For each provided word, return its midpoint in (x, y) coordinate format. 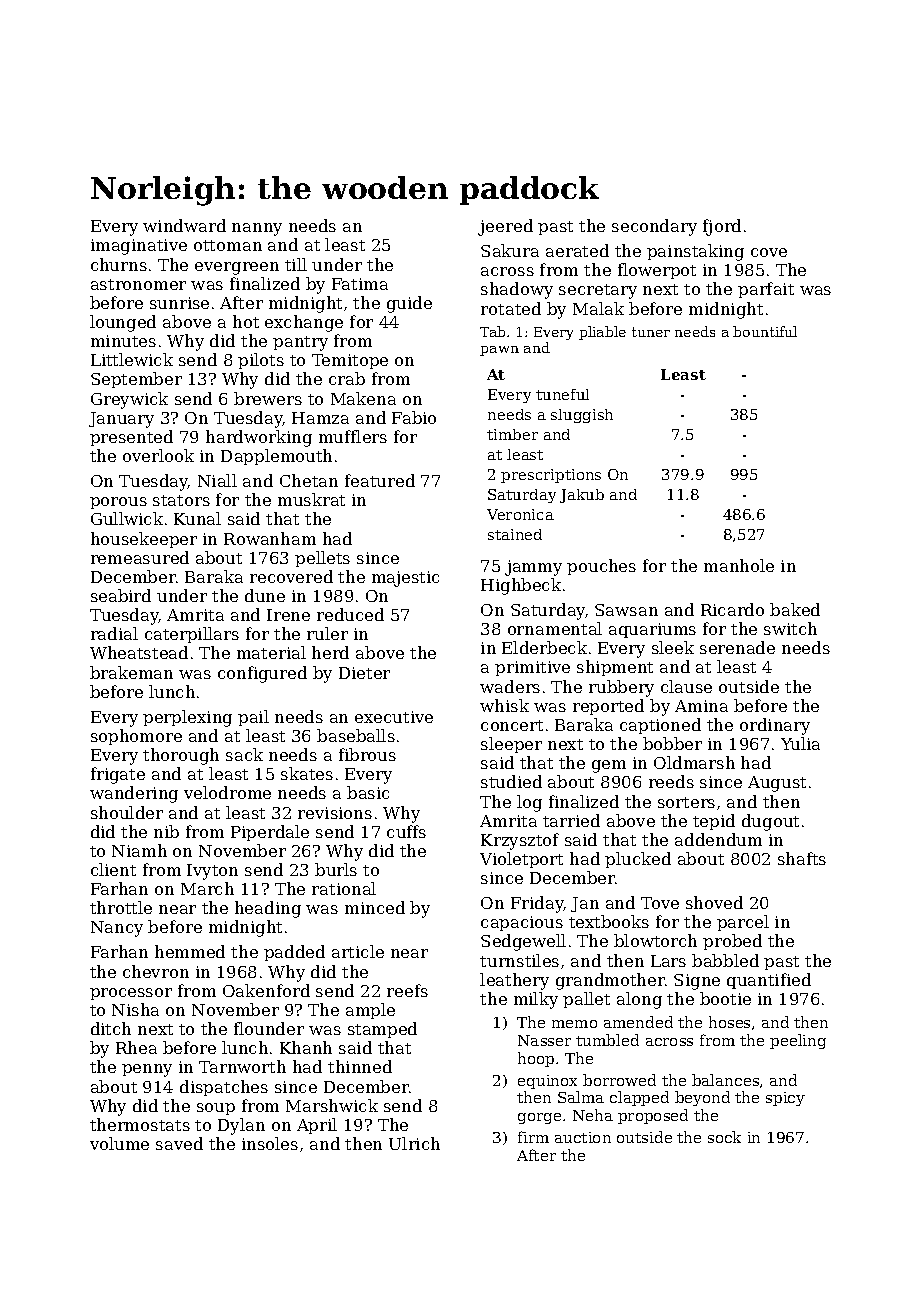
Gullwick (127, 518)
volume (119, 1143)
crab (347, 378)
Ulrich (414, 1143)
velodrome (227, 792)
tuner (651, 332)
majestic (405, 579)
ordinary (775, 726)
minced (375, 907)
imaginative (139, 247)
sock (724, 1137)
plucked (638, 860)
